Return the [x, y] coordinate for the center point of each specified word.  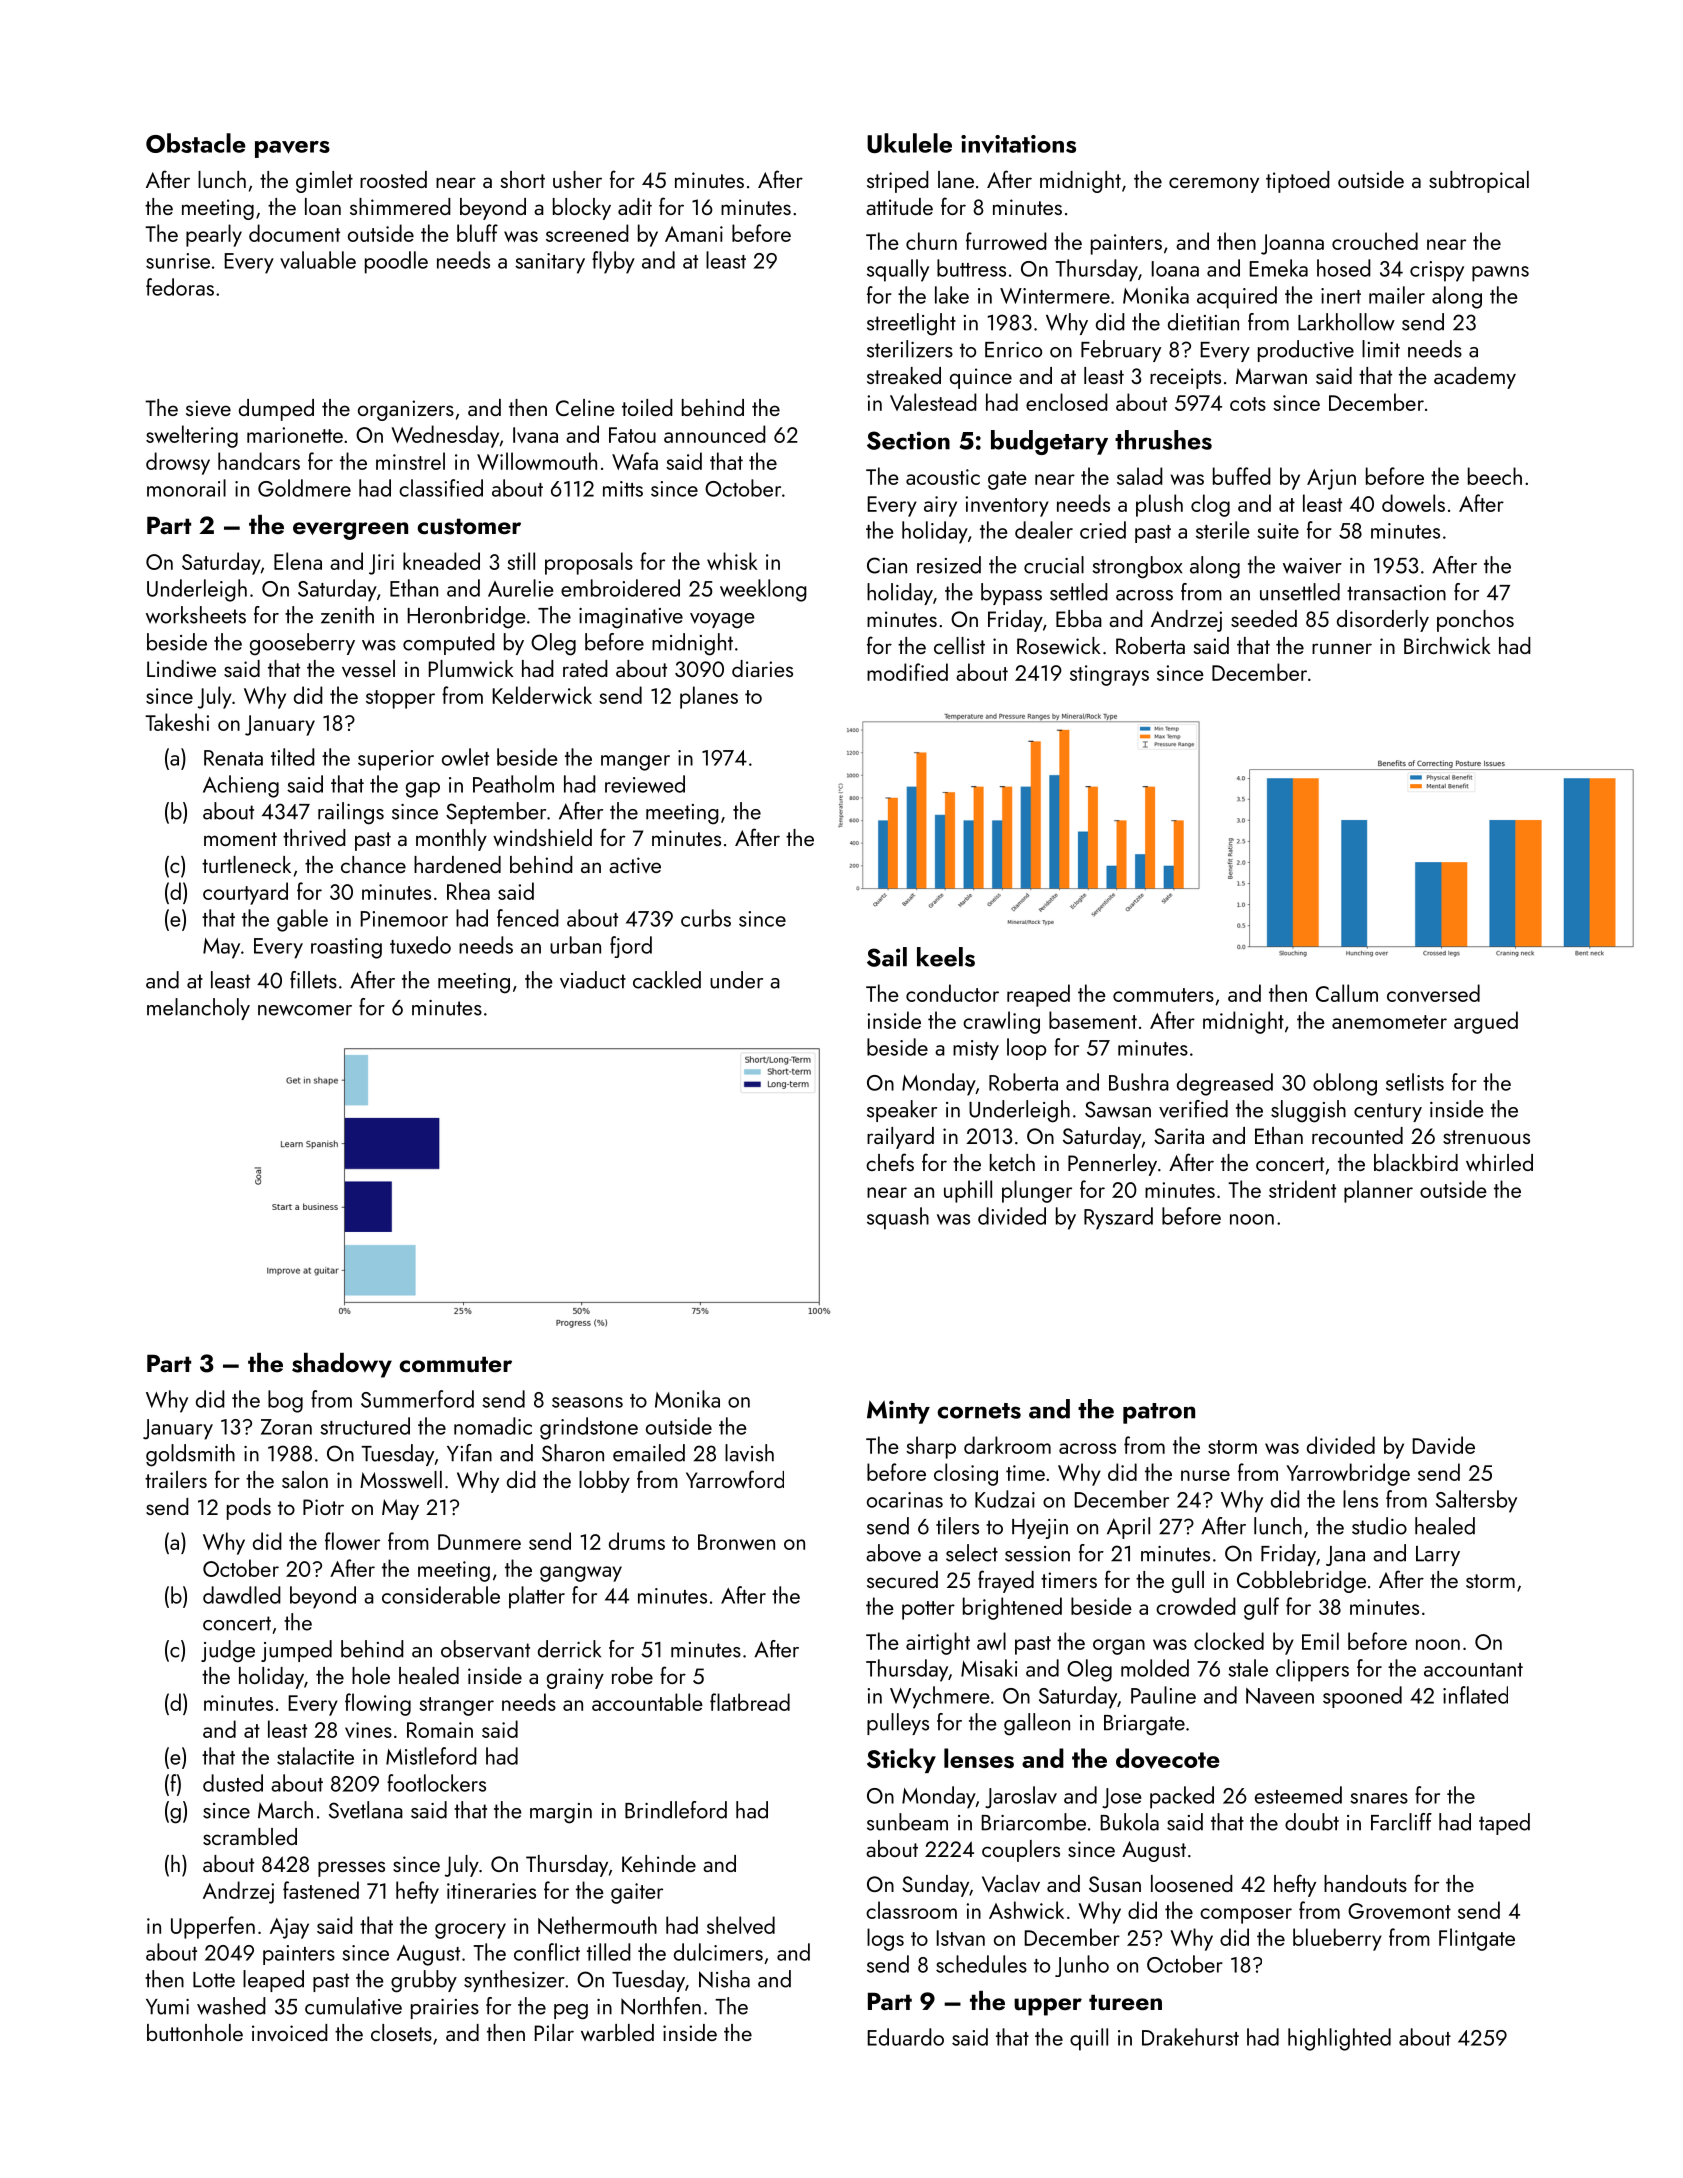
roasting [346, 948]
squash [898, 1218]
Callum [1347, 993]
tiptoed [1298, 182]
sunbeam [907, 1822]
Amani [694, 234]
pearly [214, 235]
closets [401, 2032]
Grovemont [1399, 1911]
